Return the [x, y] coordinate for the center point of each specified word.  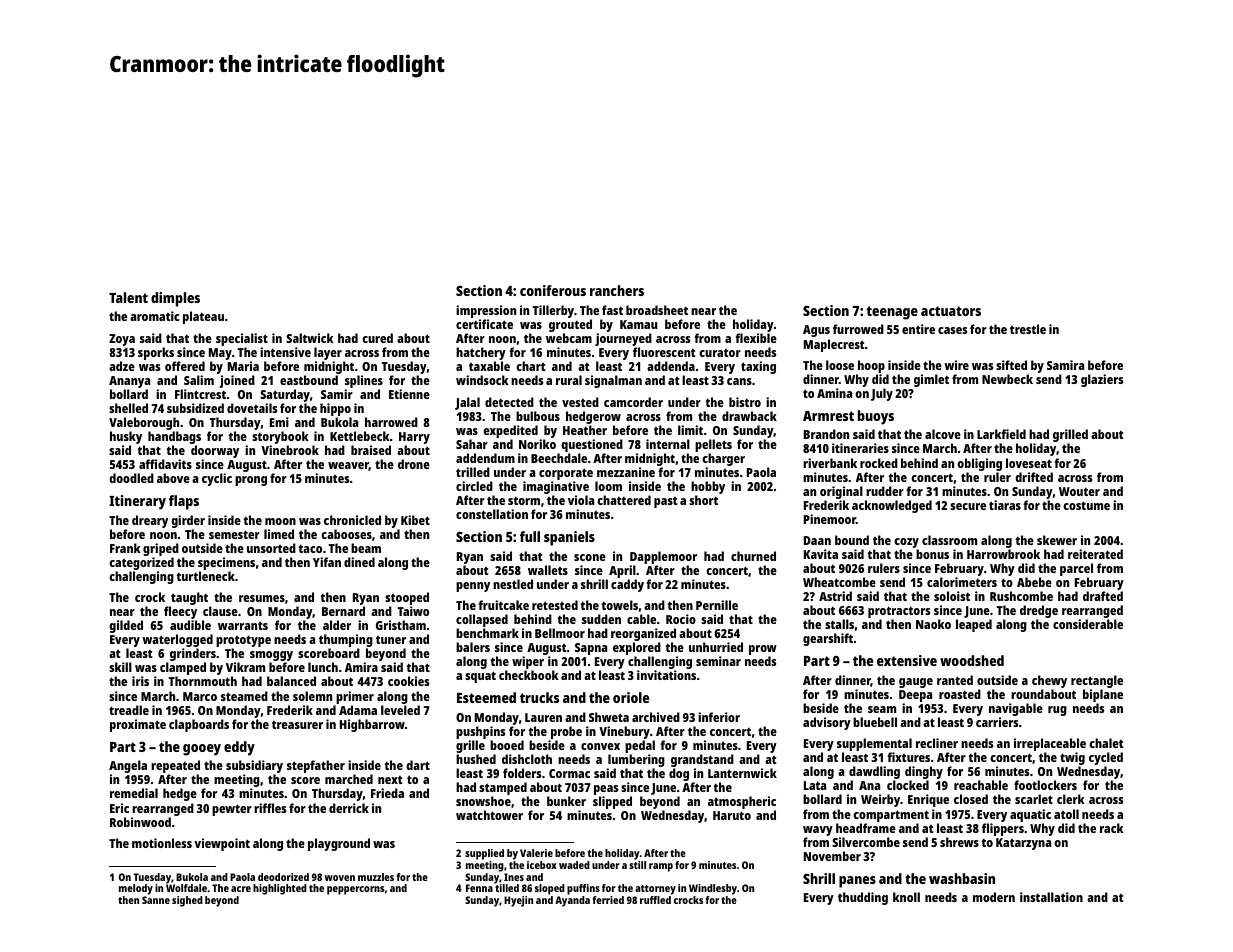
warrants [243, 625]
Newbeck [1007, 379]
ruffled [655, 900]
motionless [162, 843]
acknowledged [892, 506]
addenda [671, 366]
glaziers [1102, 380]
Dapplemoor [663, 557]
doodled [131, 478]
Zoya [122, 340]
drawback [749, 416]
